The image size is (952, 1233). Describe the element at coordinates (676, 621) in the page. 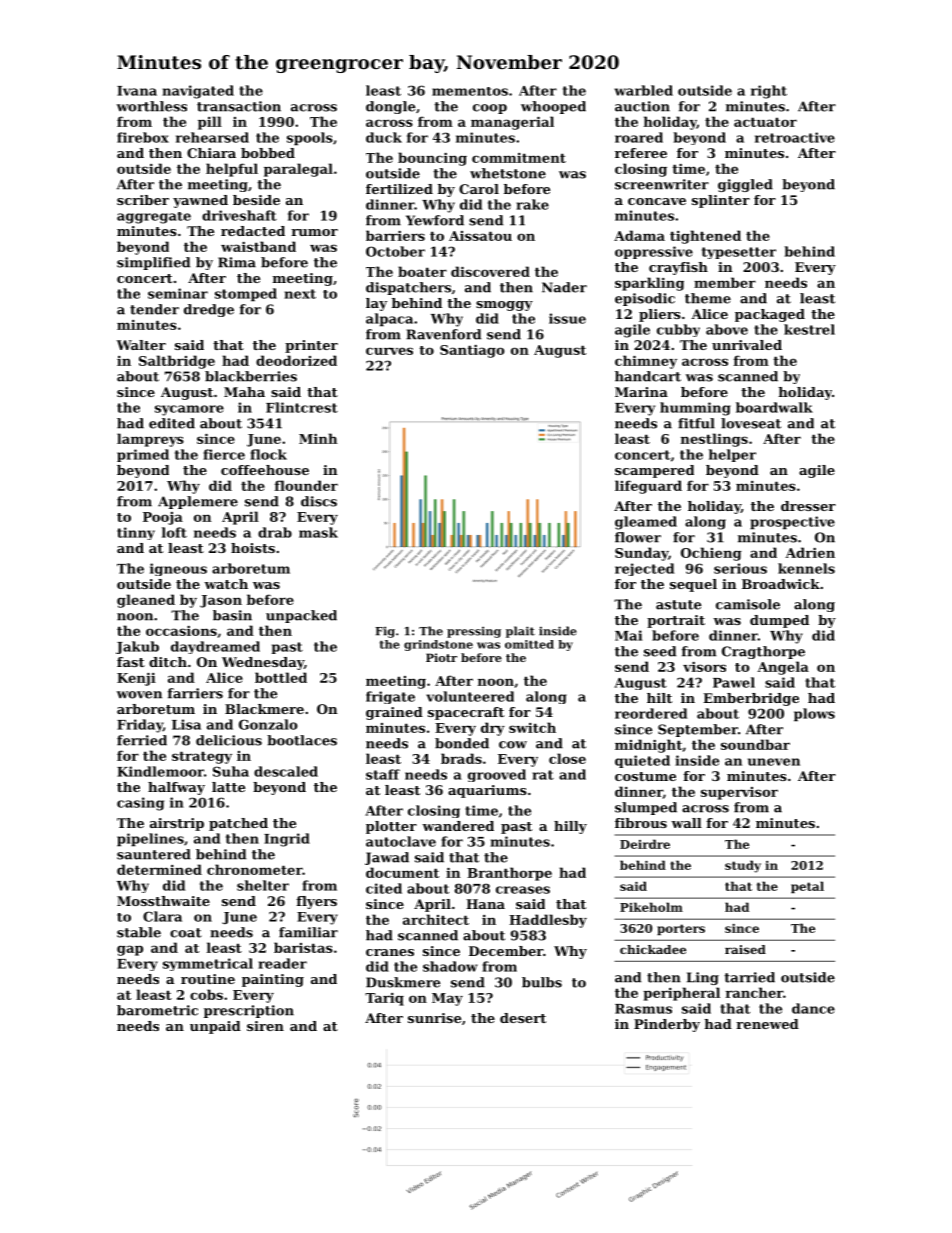

I see `portrait` at that location.
